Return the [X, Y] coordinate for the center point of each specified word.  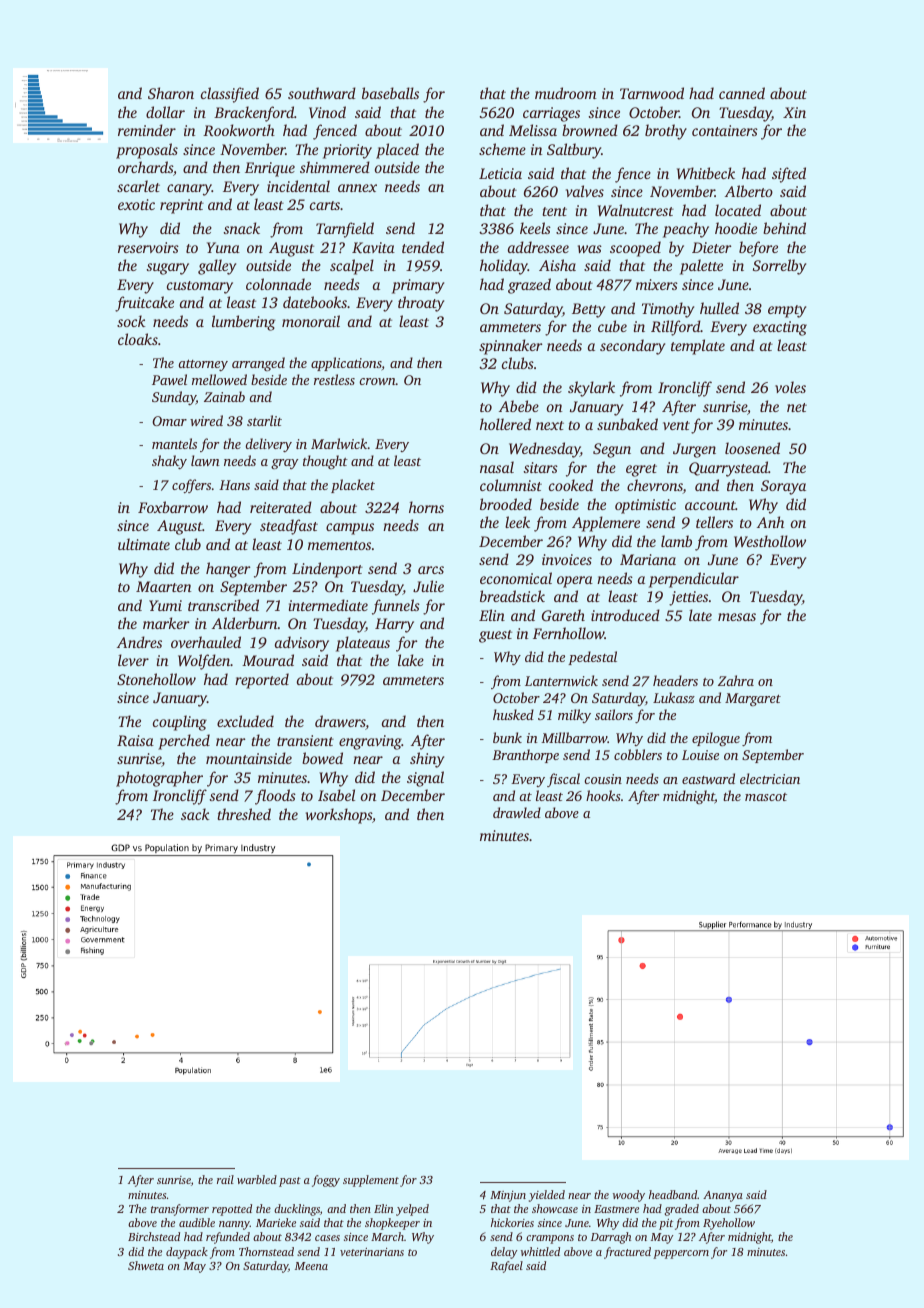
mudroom [566, 93]
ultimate [144, 544]
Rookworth [239, 130]
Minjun [508, 1196]
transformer [180, 1210]
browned [590, 130]
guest [495, 636]
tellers [714, 522]
